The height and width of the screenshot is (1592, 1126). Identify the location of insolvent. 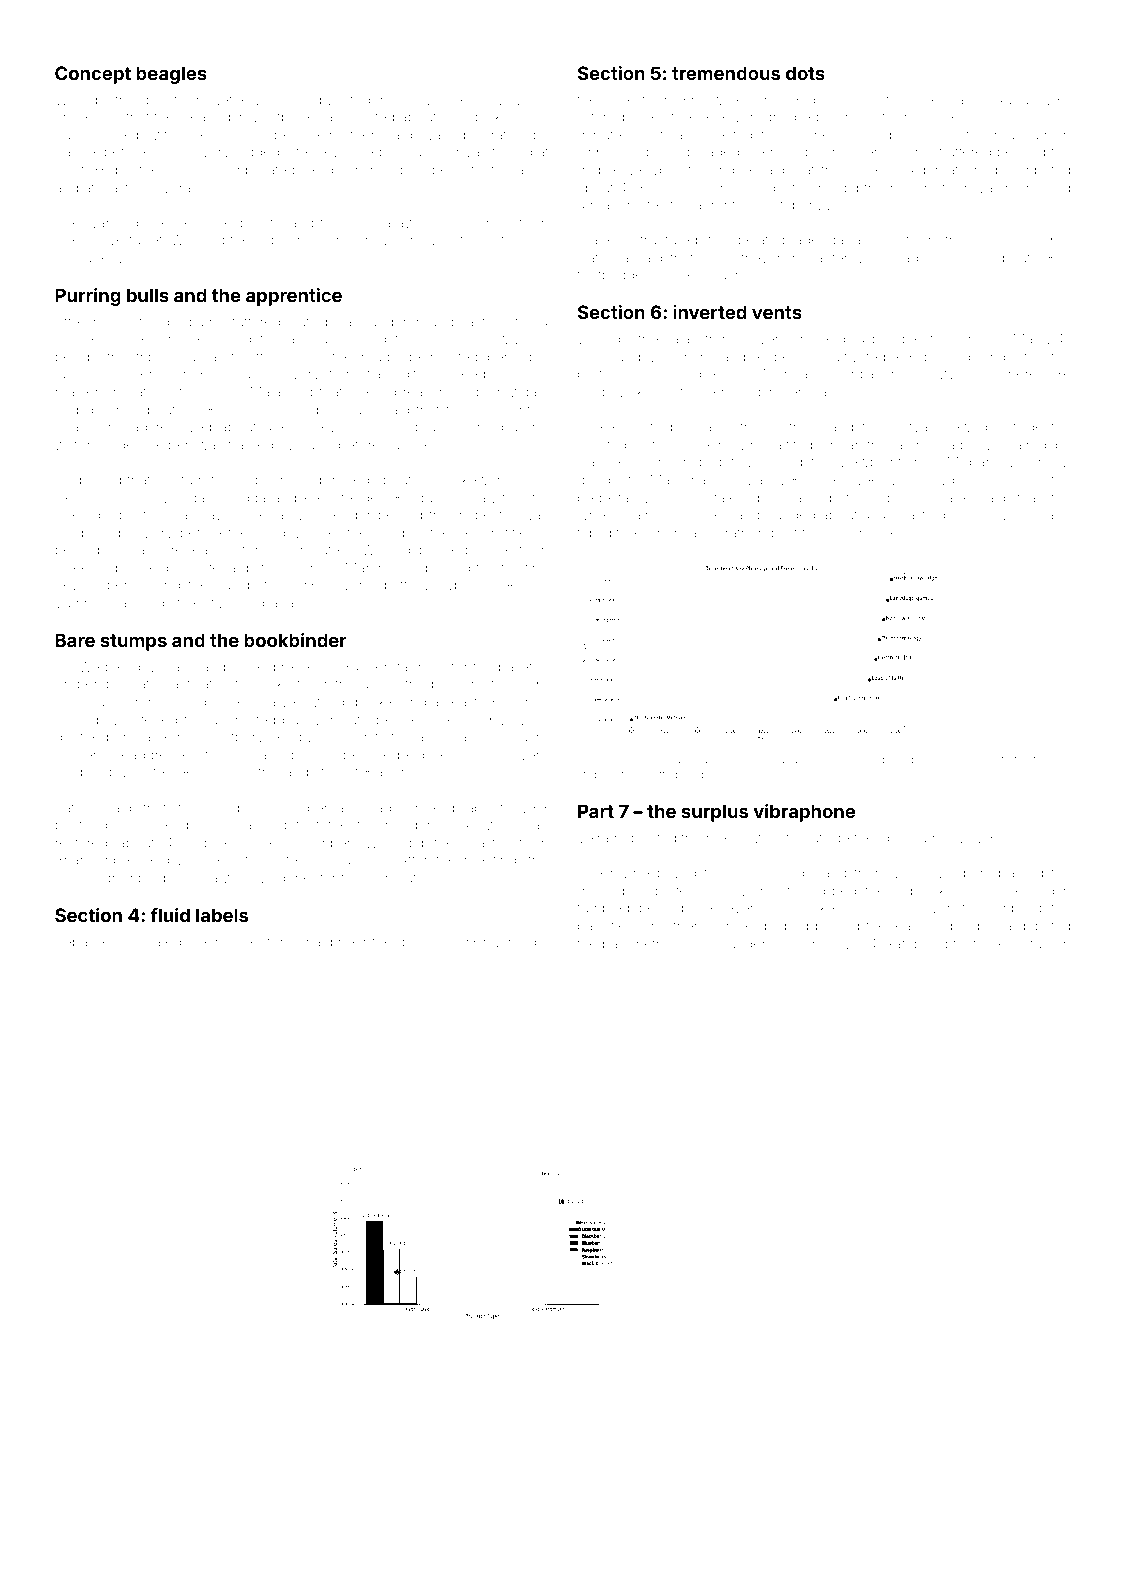
(241, 941).
